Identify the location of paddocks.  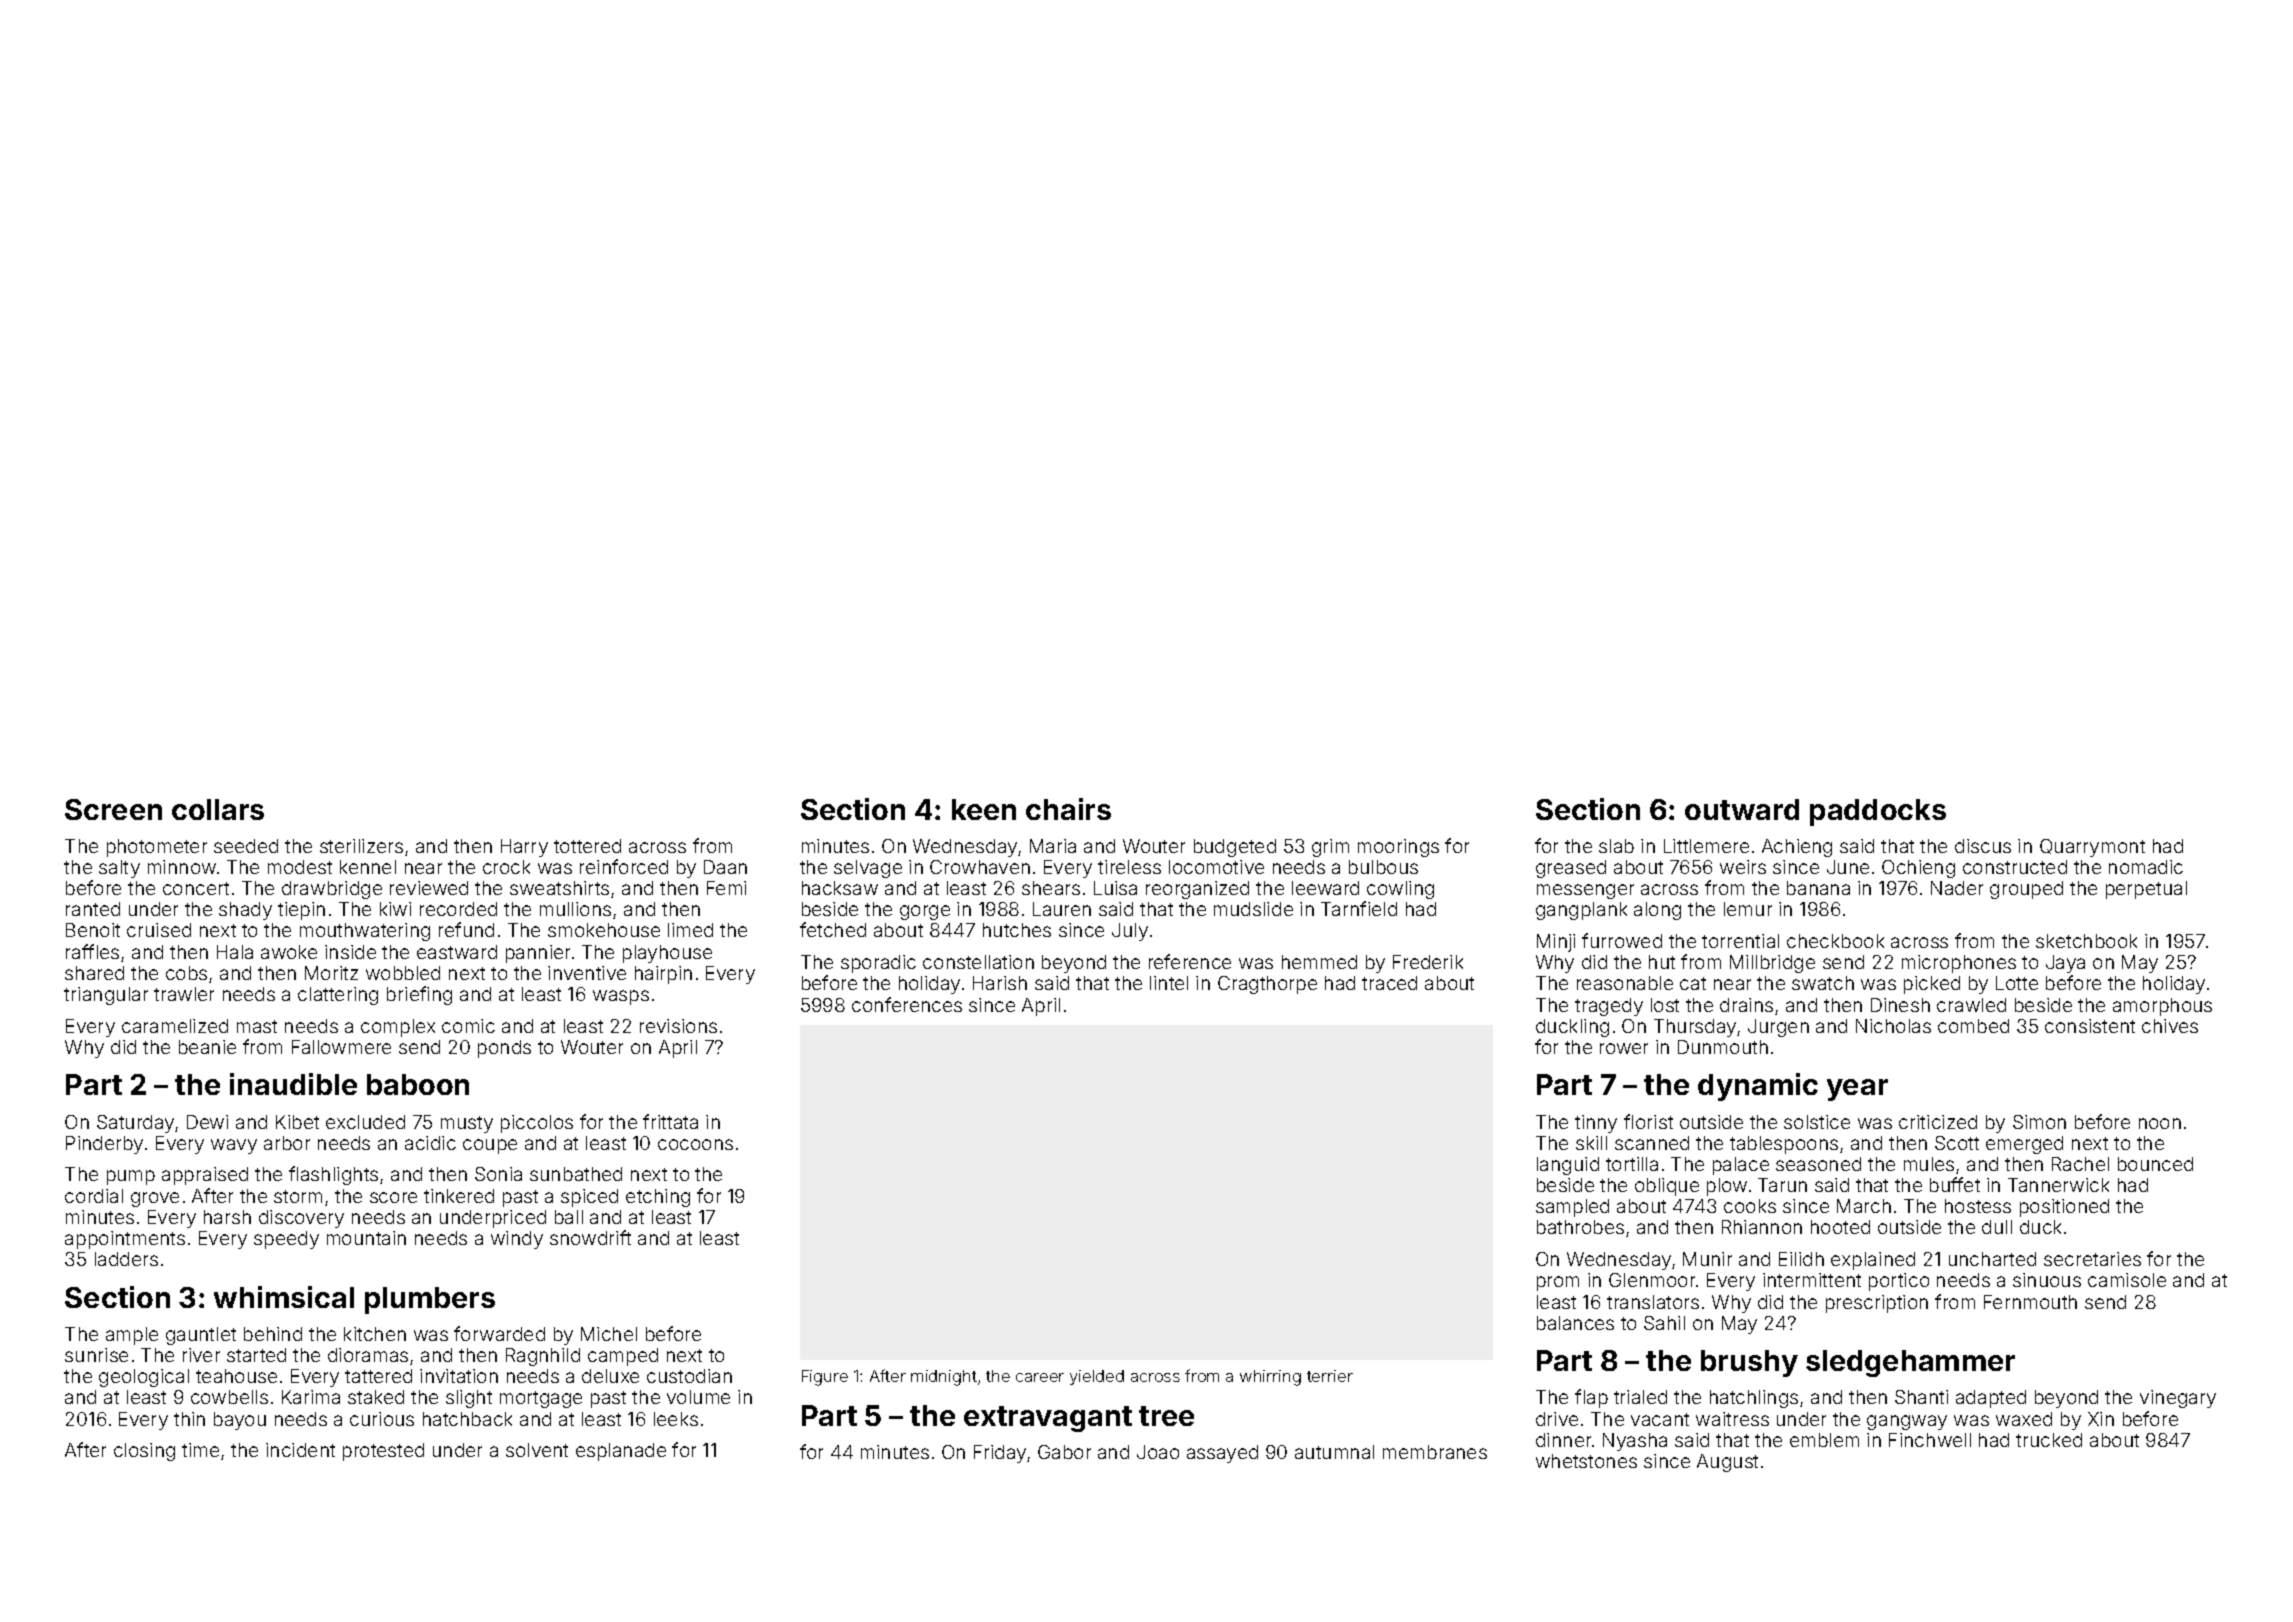
(1878, 812).
